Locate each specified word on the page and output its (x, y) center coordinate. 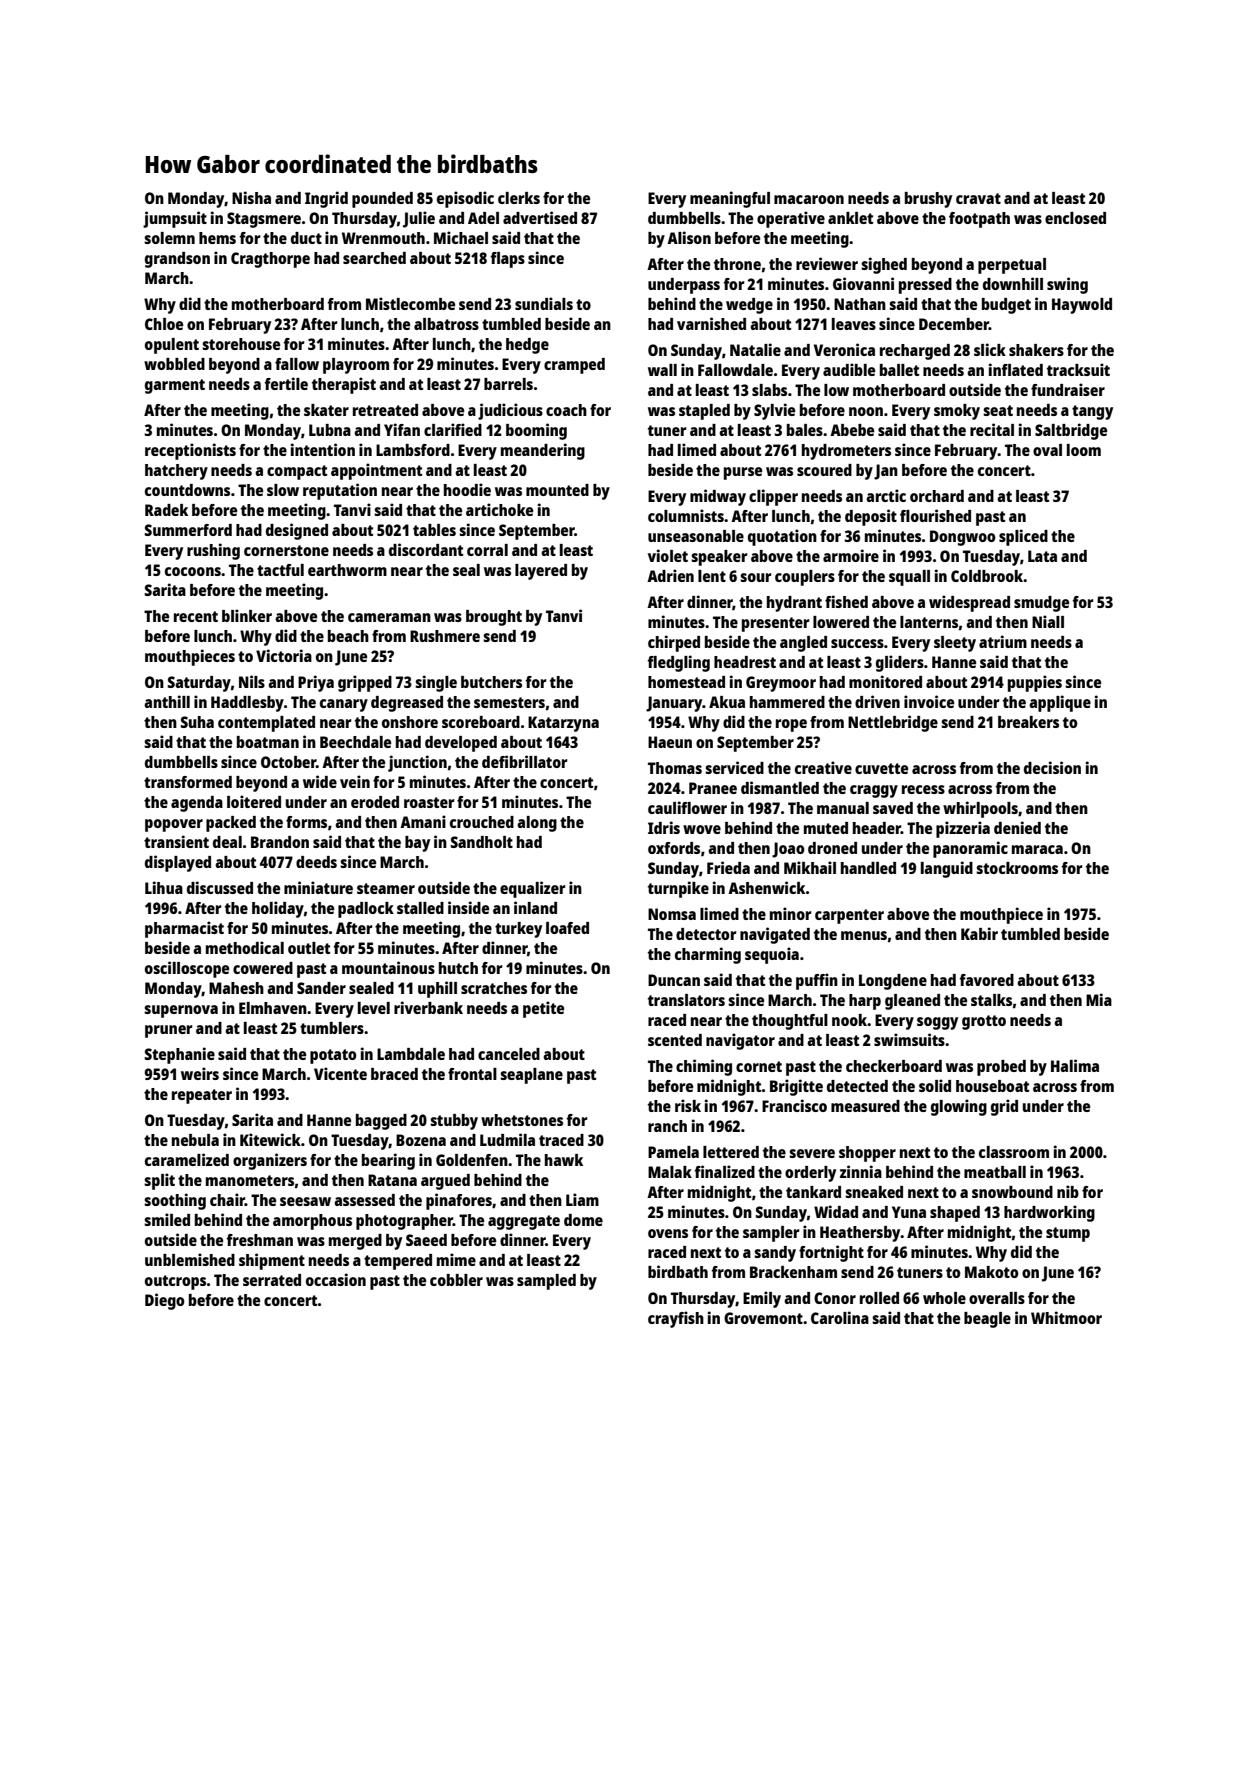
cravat (978, 198)
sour (756, 577)
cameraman (389, 617)
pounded (382, 200)
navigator (740, 1041)
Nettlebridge (893, 723)
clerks (519, 198)
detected (857, 1086)
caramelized (187, 1159)
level (374, 1008)
